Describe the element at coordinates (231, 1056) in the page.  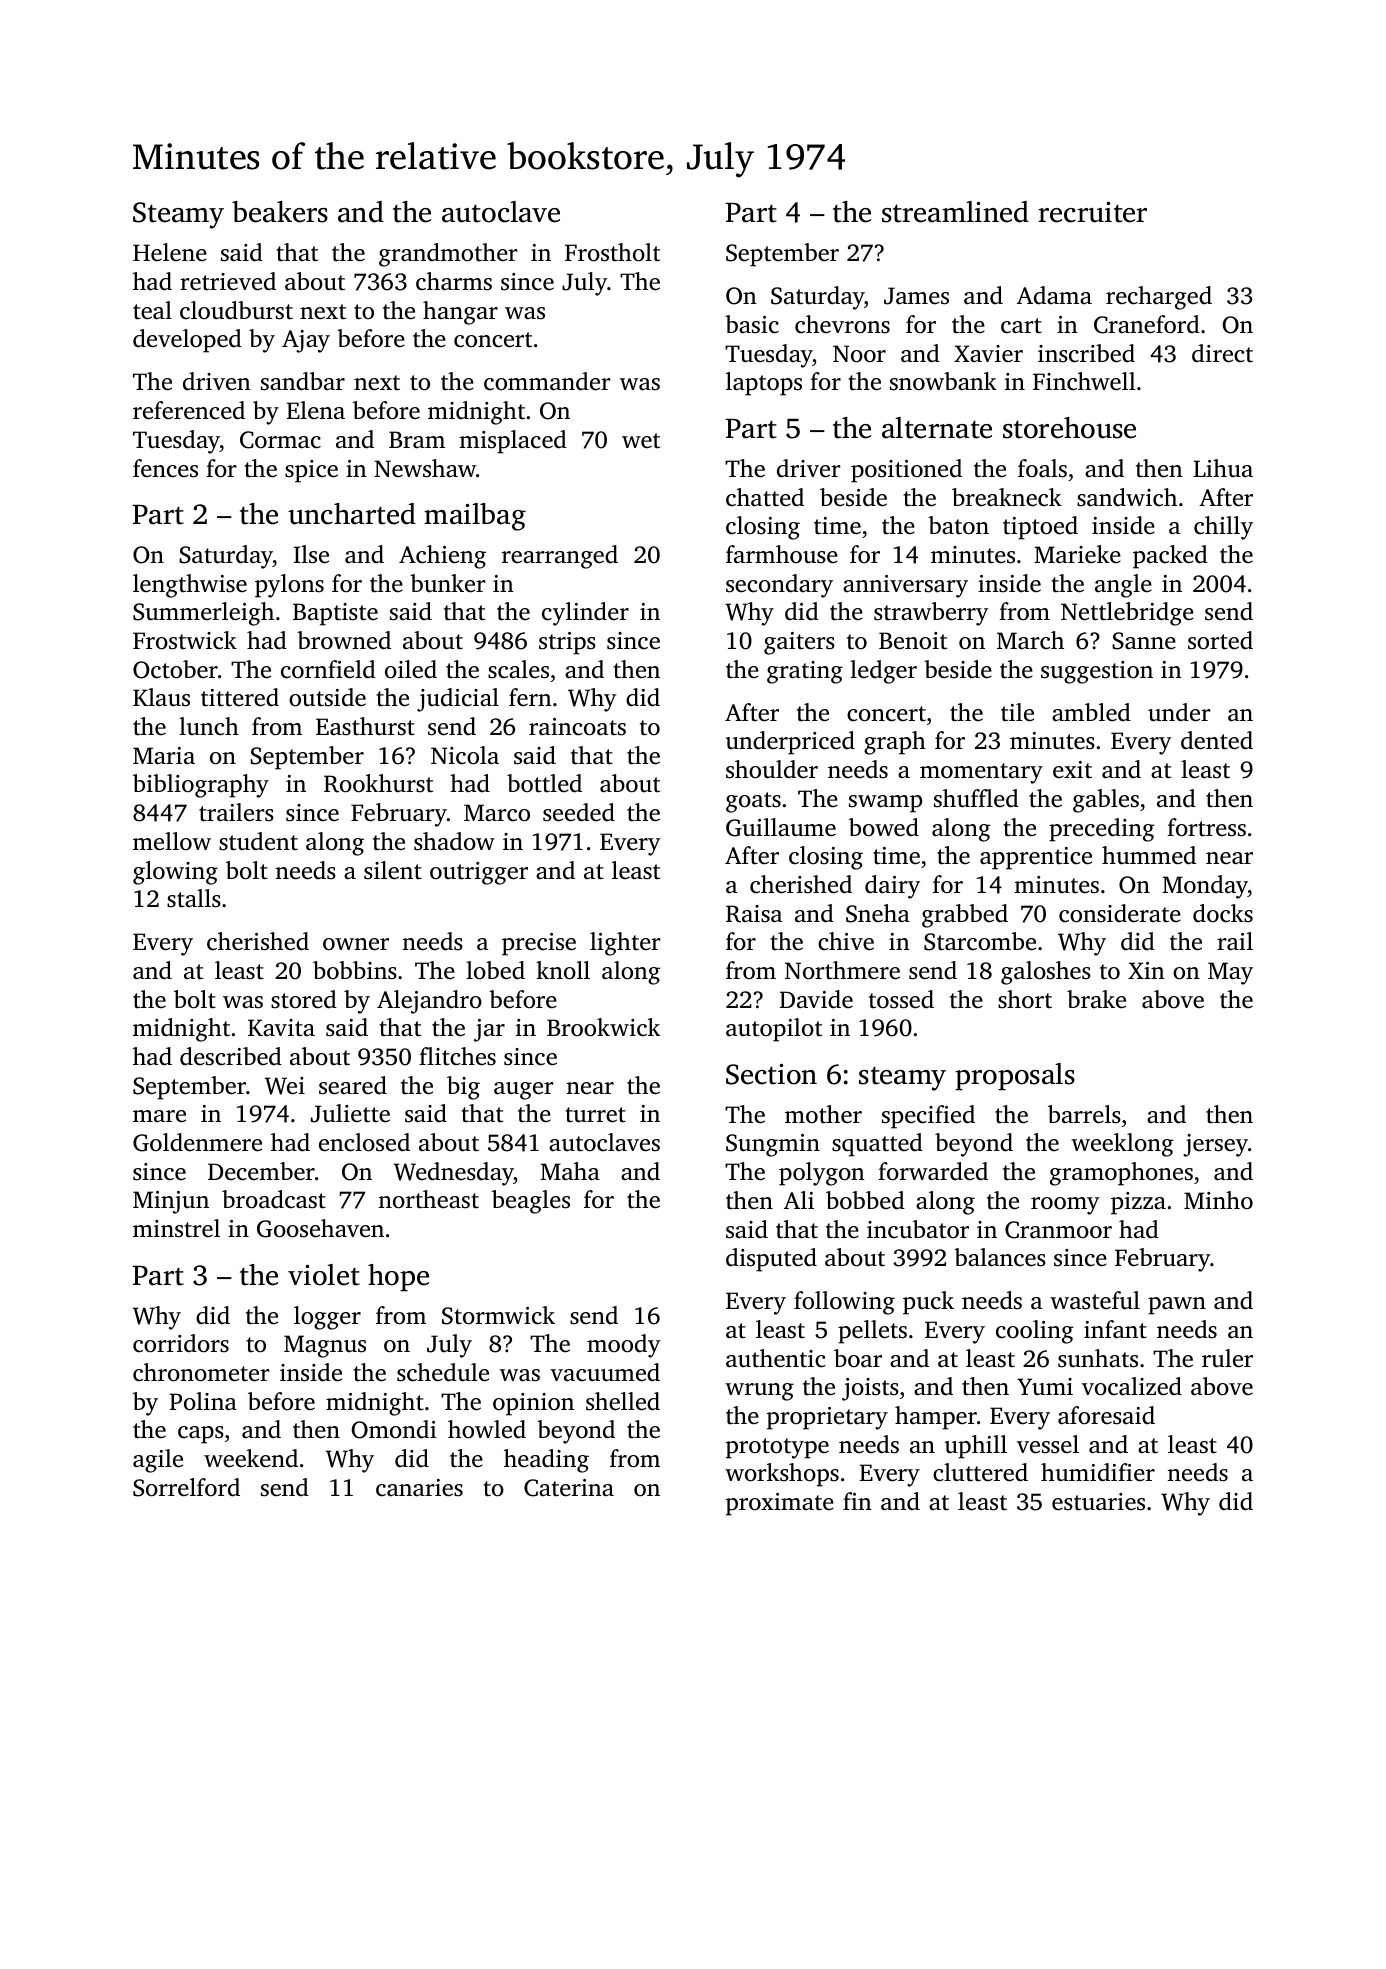
I see `described` at that location.
